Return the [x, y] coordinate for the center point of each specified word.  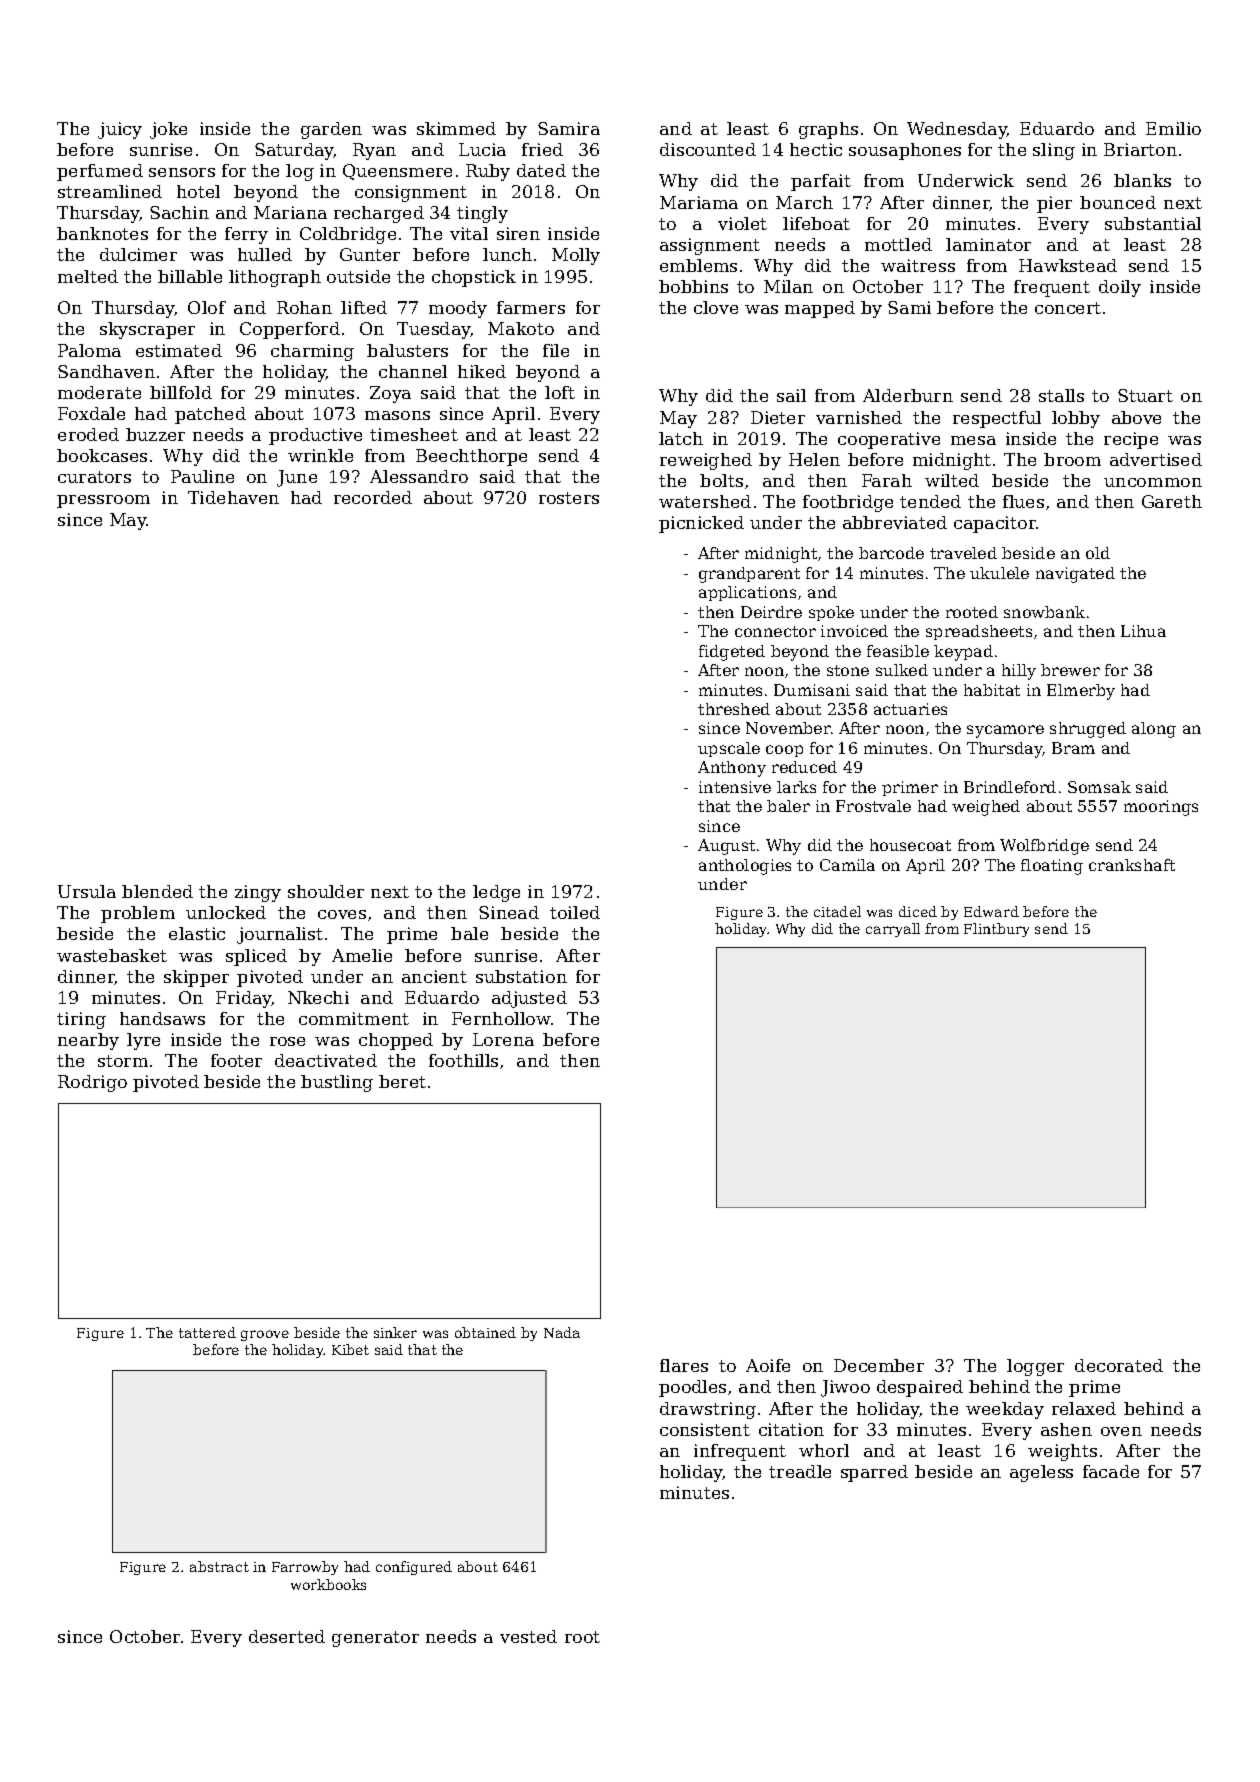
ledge [496, 893]
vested [528, 1636]
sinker [395, 1332]
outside [358, 276]
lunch [507, 254]
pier [1054, 204]
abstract [219, 1566]
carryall [893, 930]
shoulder [326, 891]
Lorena [503, 1039]
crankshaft [1132, 865]
